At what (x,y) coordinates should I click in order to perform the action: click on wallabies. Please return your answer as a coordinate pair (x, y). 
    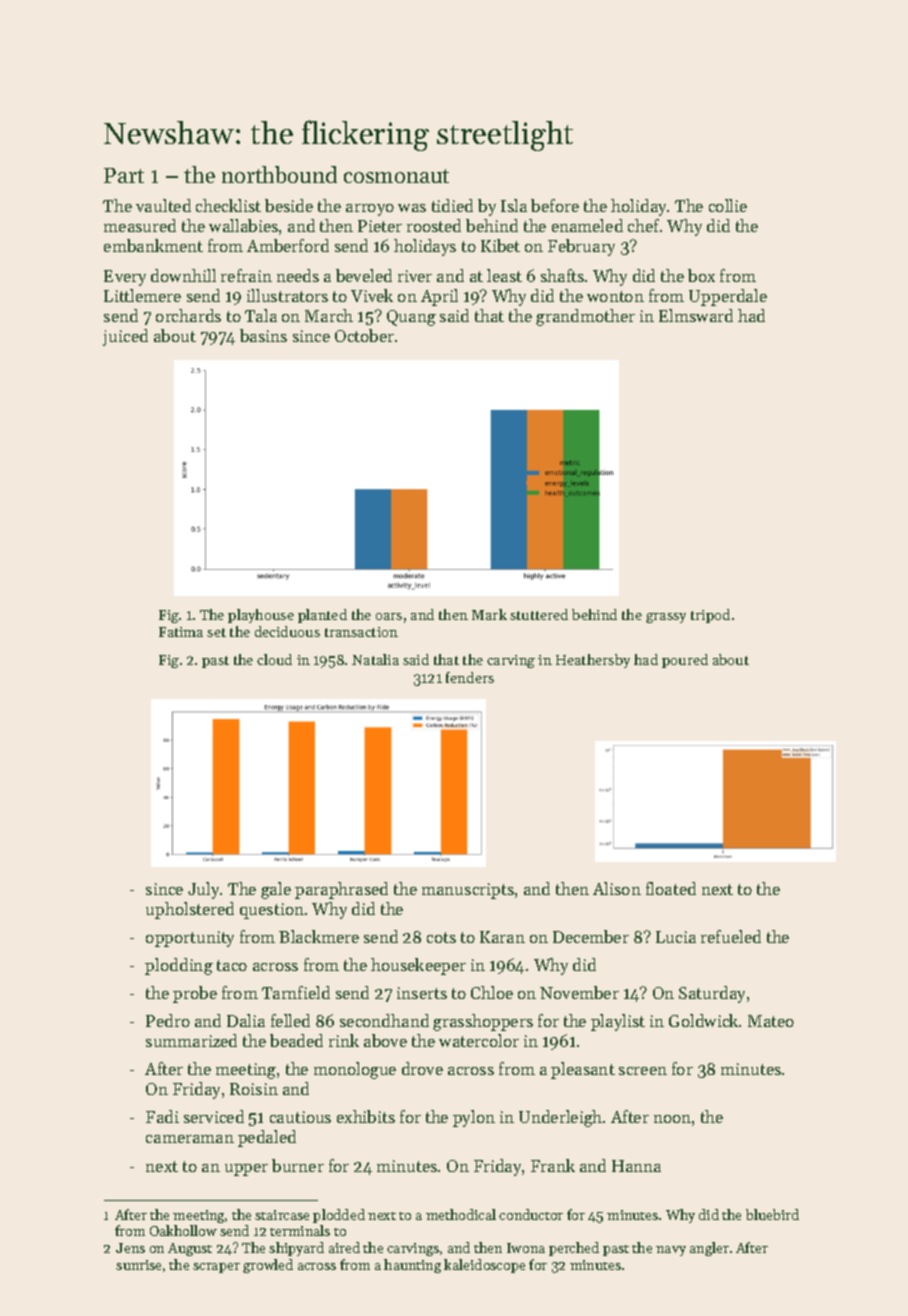
    Looking at the image, I should click on (243, 225).
